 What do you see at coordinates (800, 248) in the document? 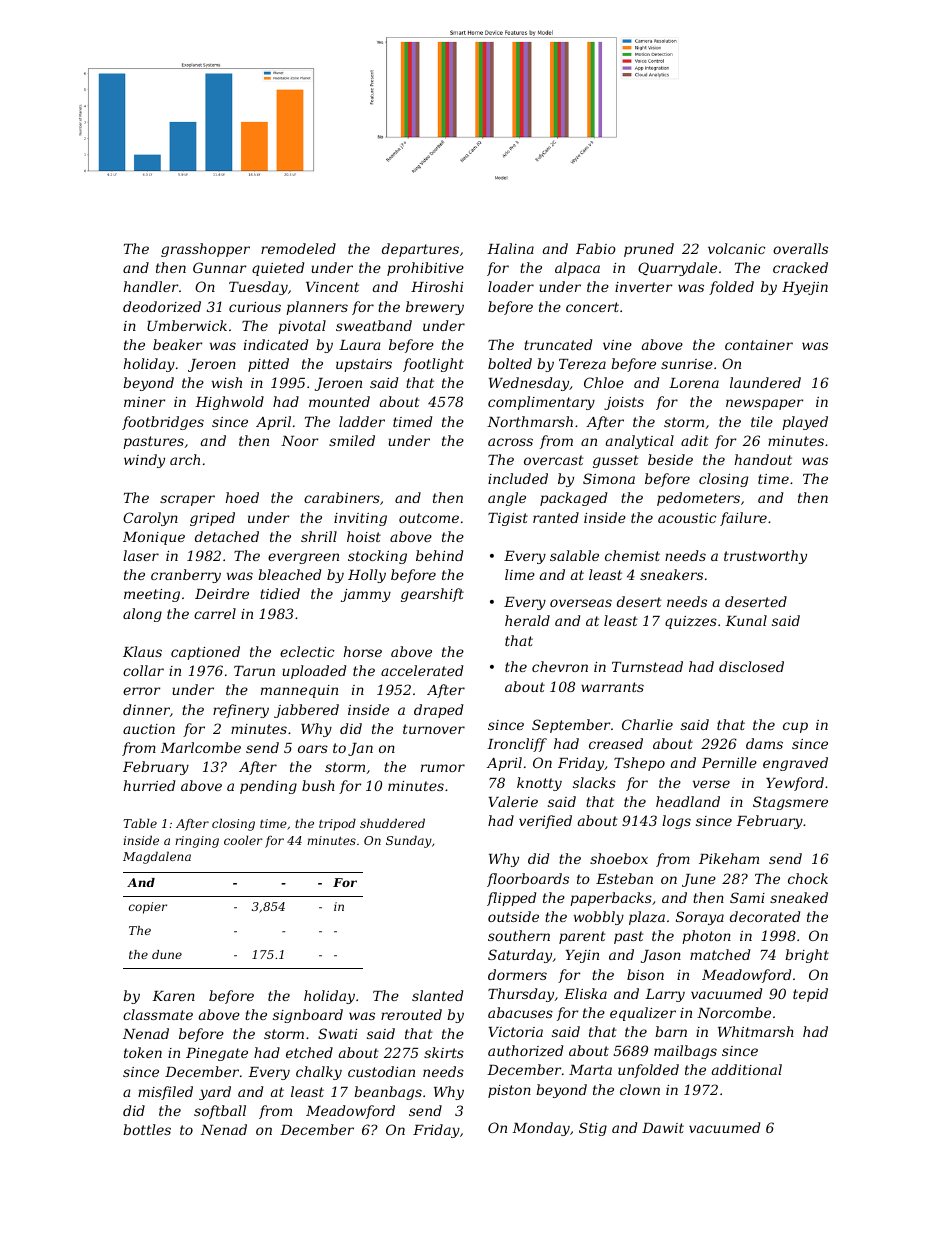
I see `overalls` at bounding box center [800, 248].
